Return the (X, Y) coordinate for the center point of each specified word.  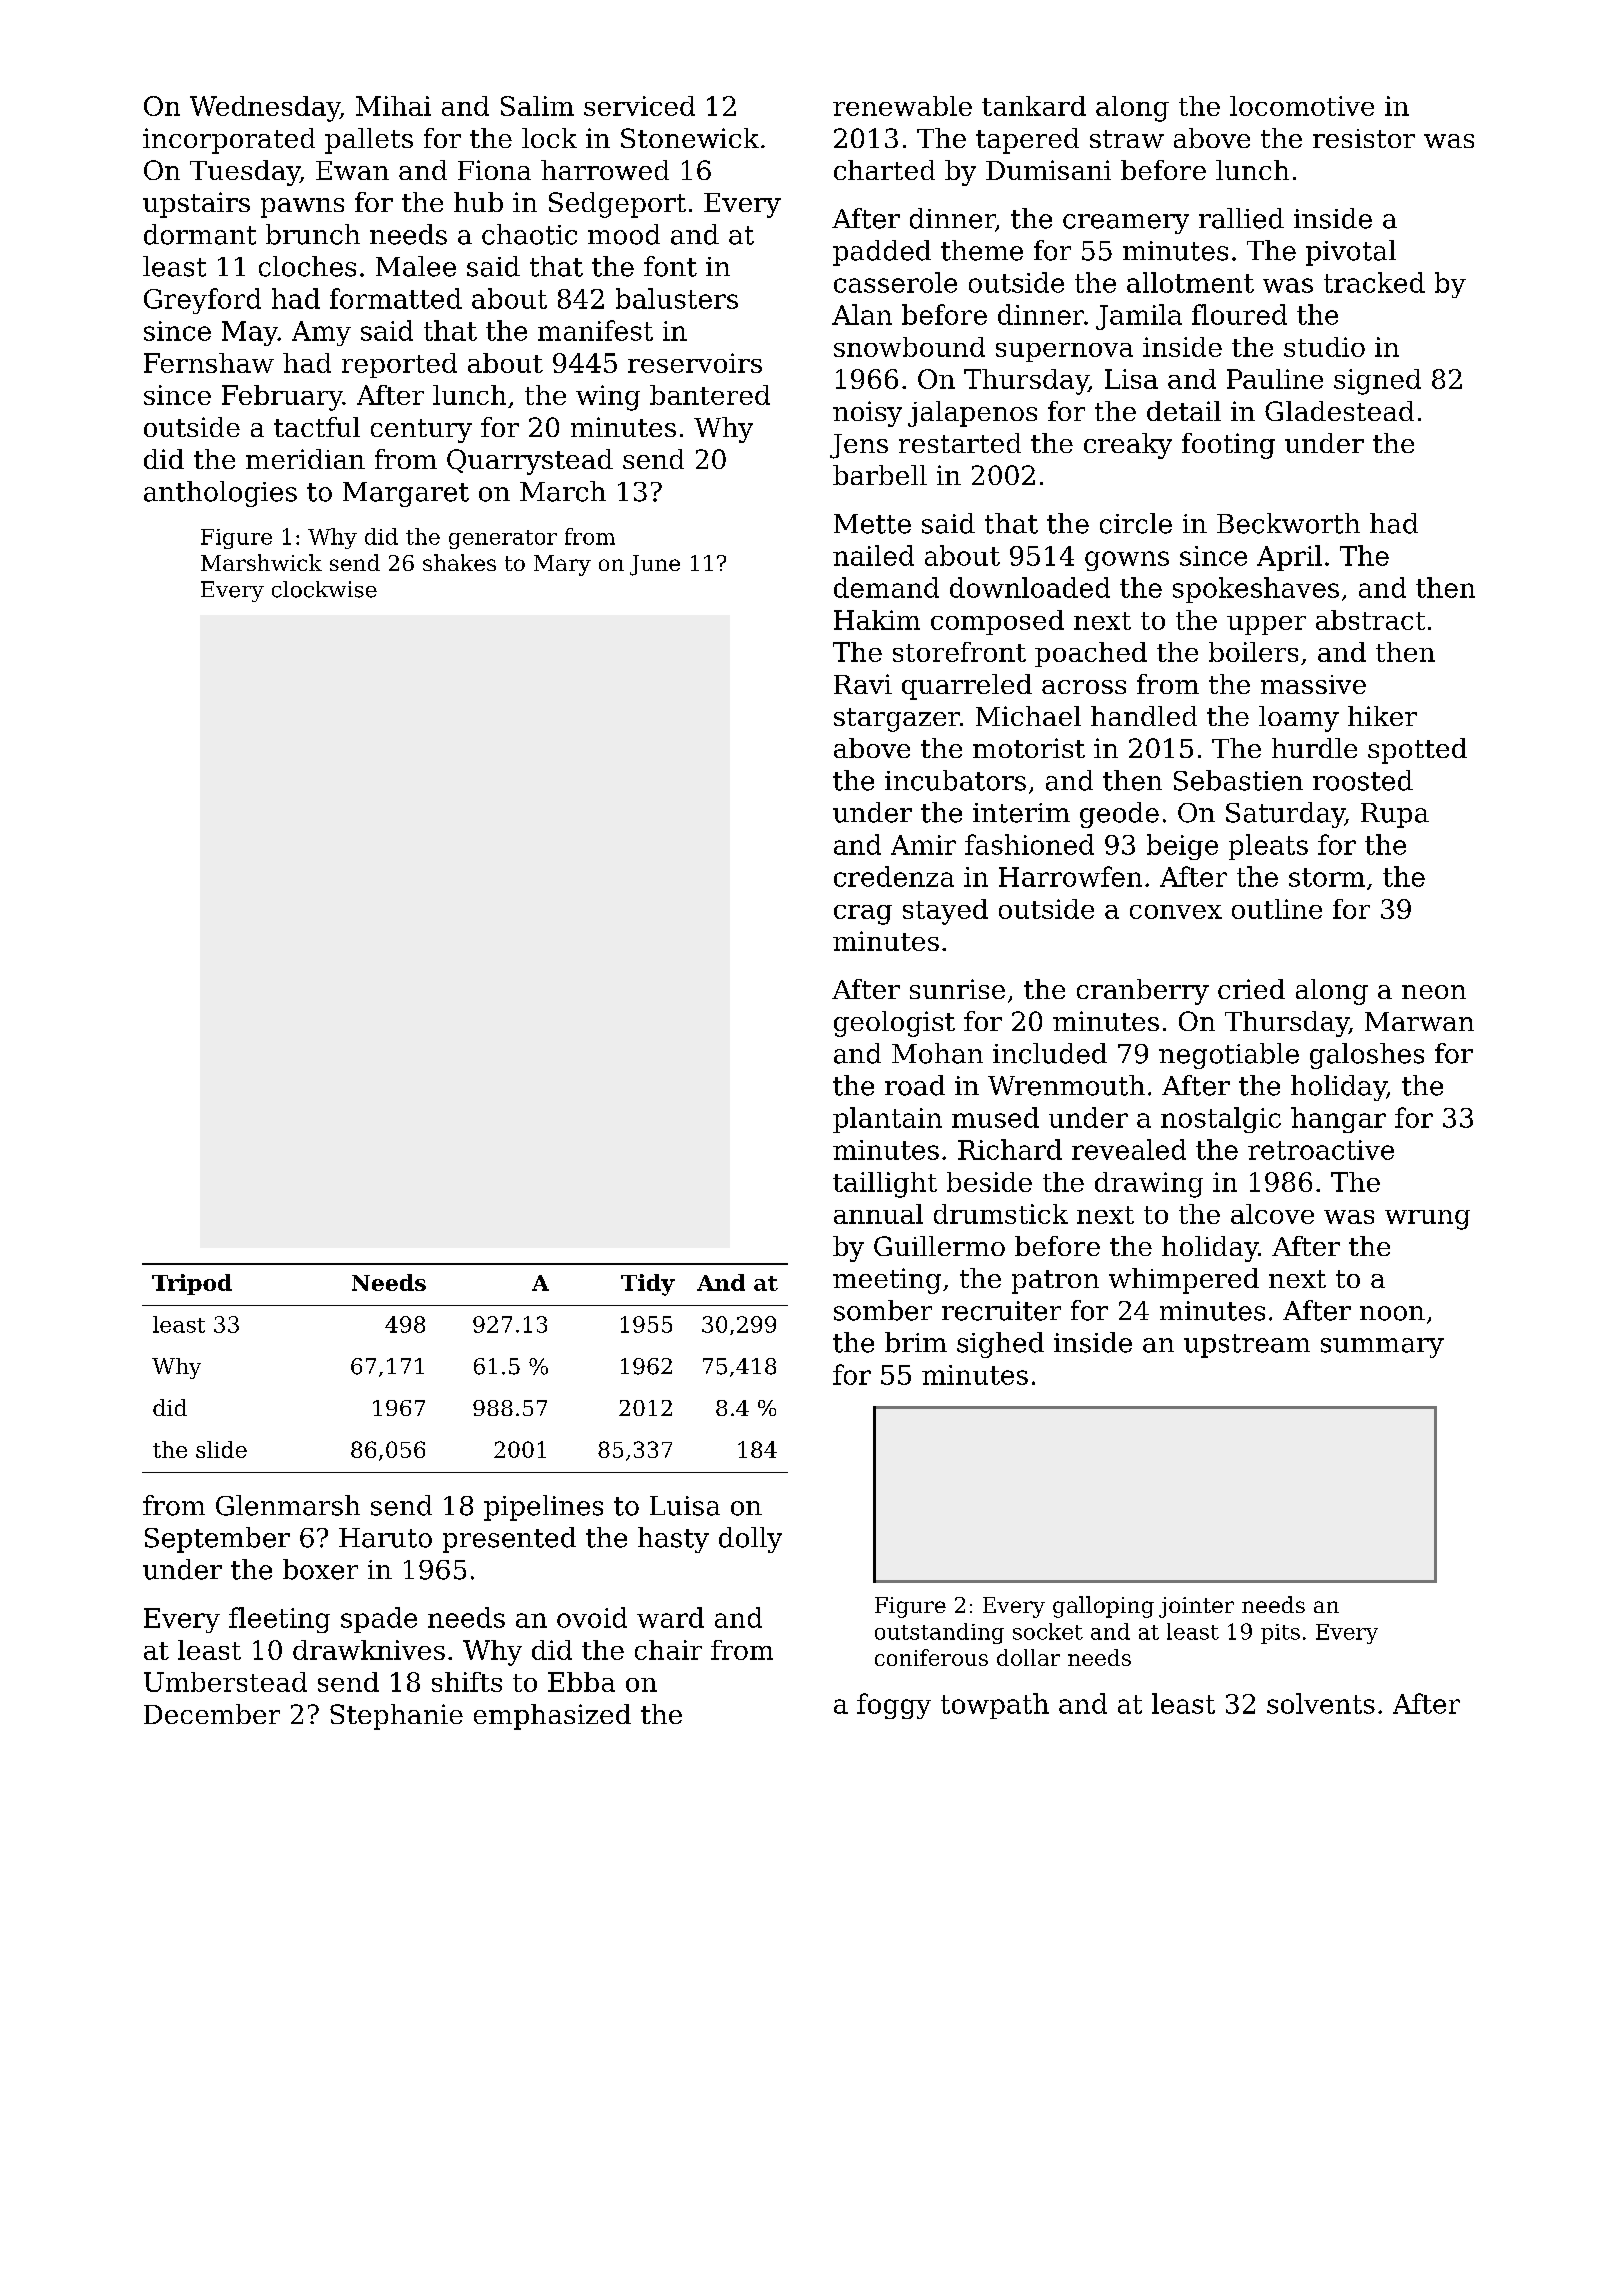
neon (1434, 992)
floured (1239, 314)
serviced (639, 106)
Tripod (192, 1284)
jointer (1196, 1607)
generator (503, 539)
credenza (894, 876)
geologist (894, 1024)
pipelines (543, 1508)
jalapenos (972, 414)
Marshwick (261, 562)
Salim (537, 106)
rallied (1241, 218)
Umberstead (225, 1682)
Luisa (685, 1506)
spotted (1417, 751)
